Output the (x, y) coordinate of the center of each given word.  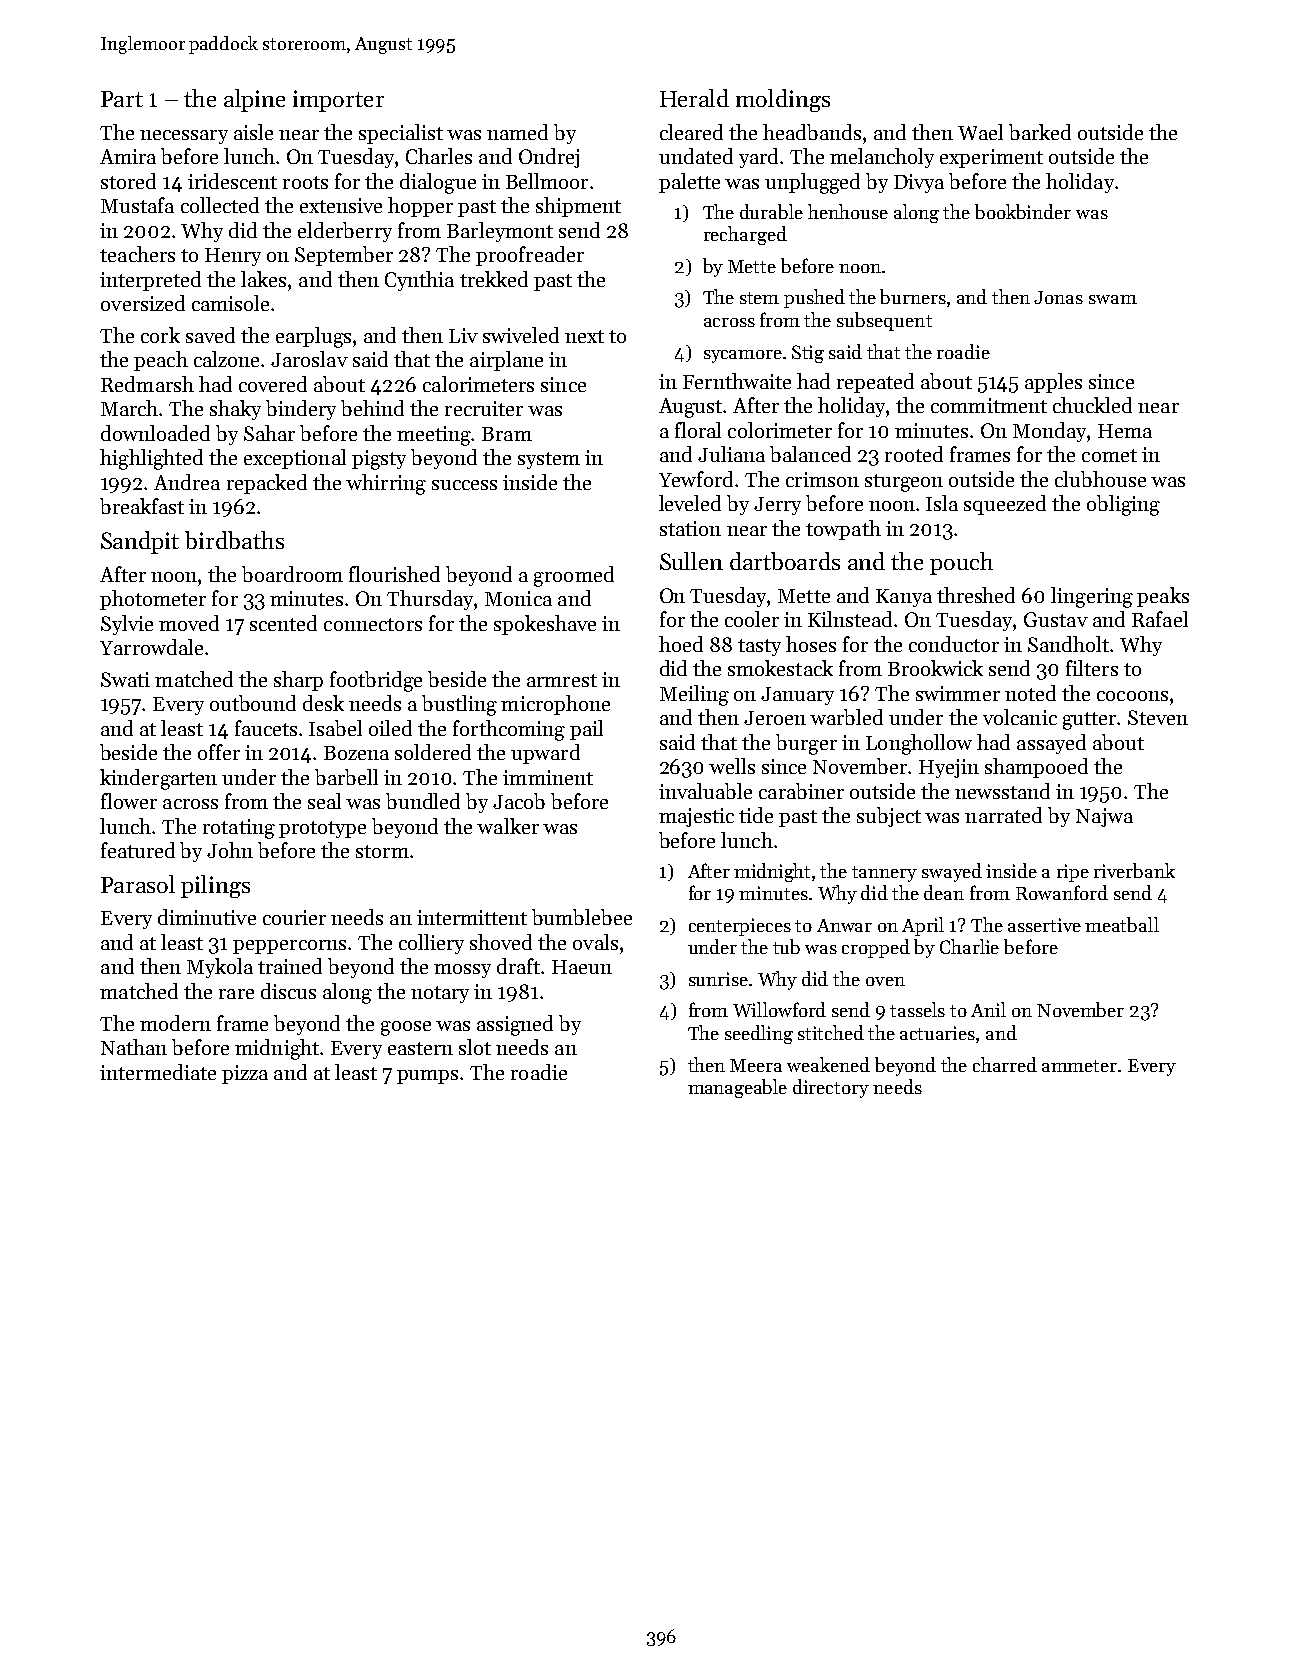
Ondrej (549, 158)
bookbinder (1023, 211)
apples (1053, 383)
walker (508, 826)
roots (305, 182)
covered (273, 384)
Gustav (1056, 619)
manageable (737, 1088)
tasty (759, 647)
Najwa (1104, 817)
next (584, 336)
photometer (153, 600)
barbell (346, 777)
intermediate (158, 1072)
